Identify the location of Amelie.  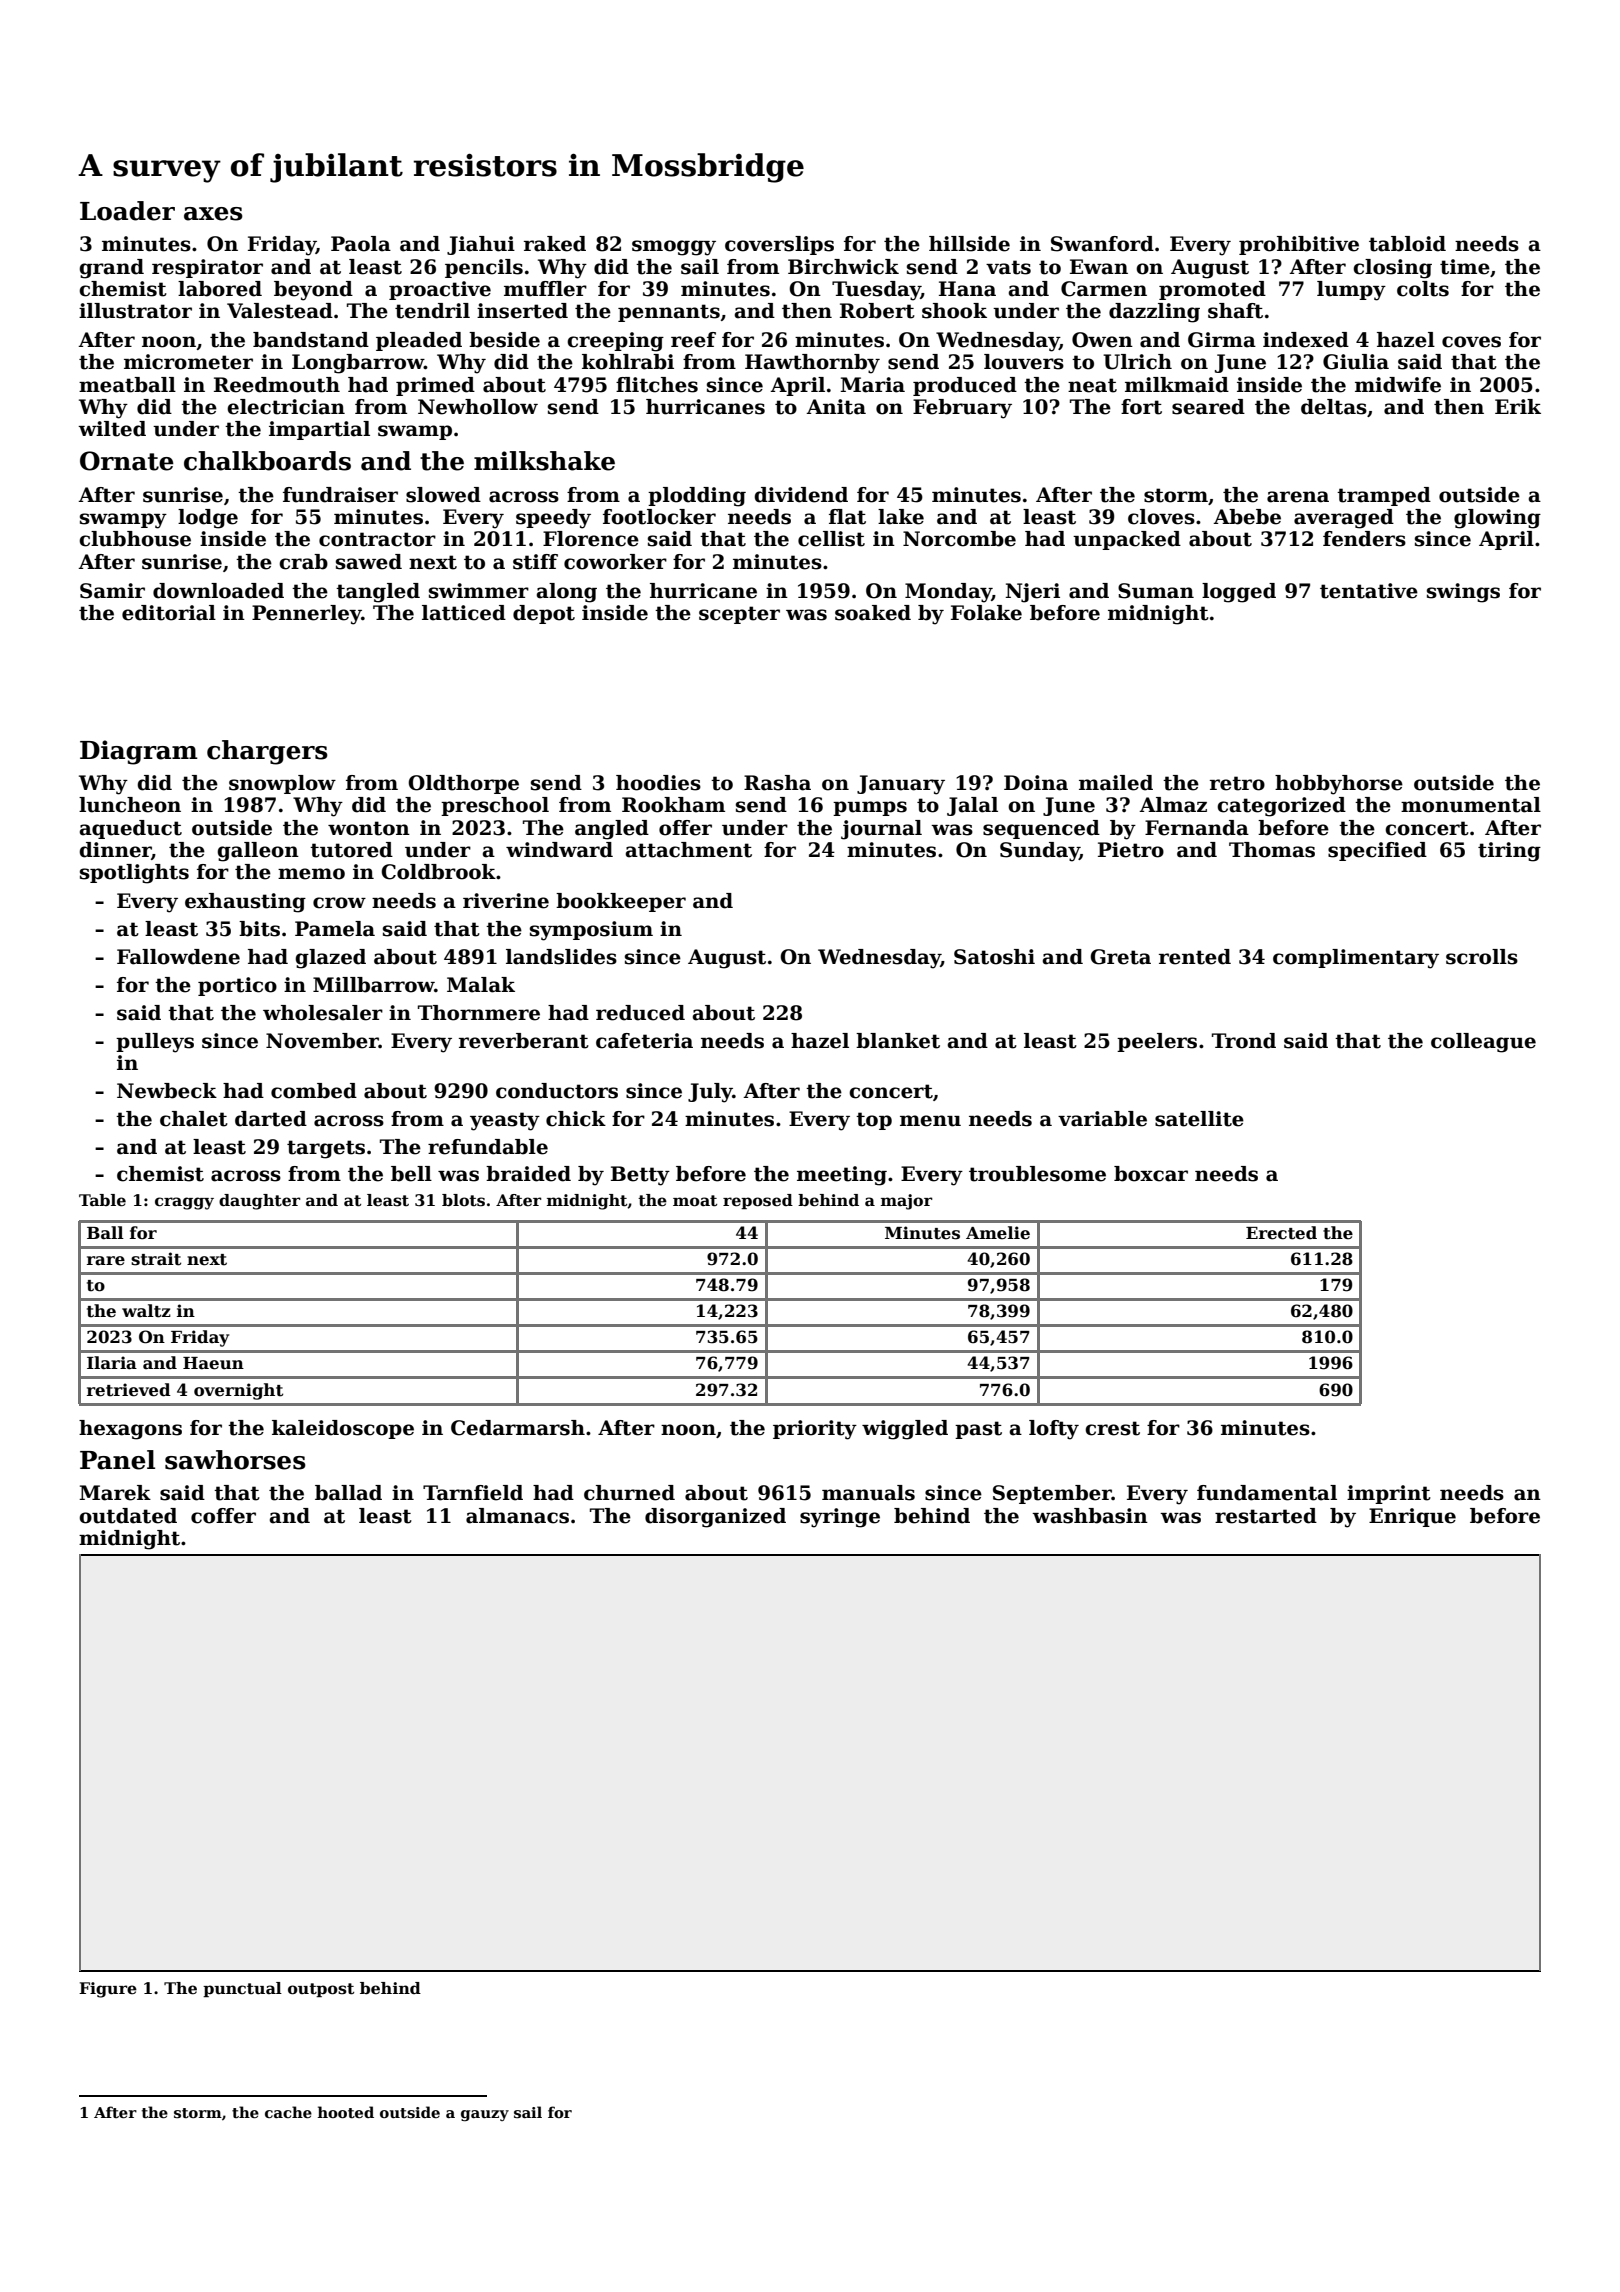
(998, 1233).
